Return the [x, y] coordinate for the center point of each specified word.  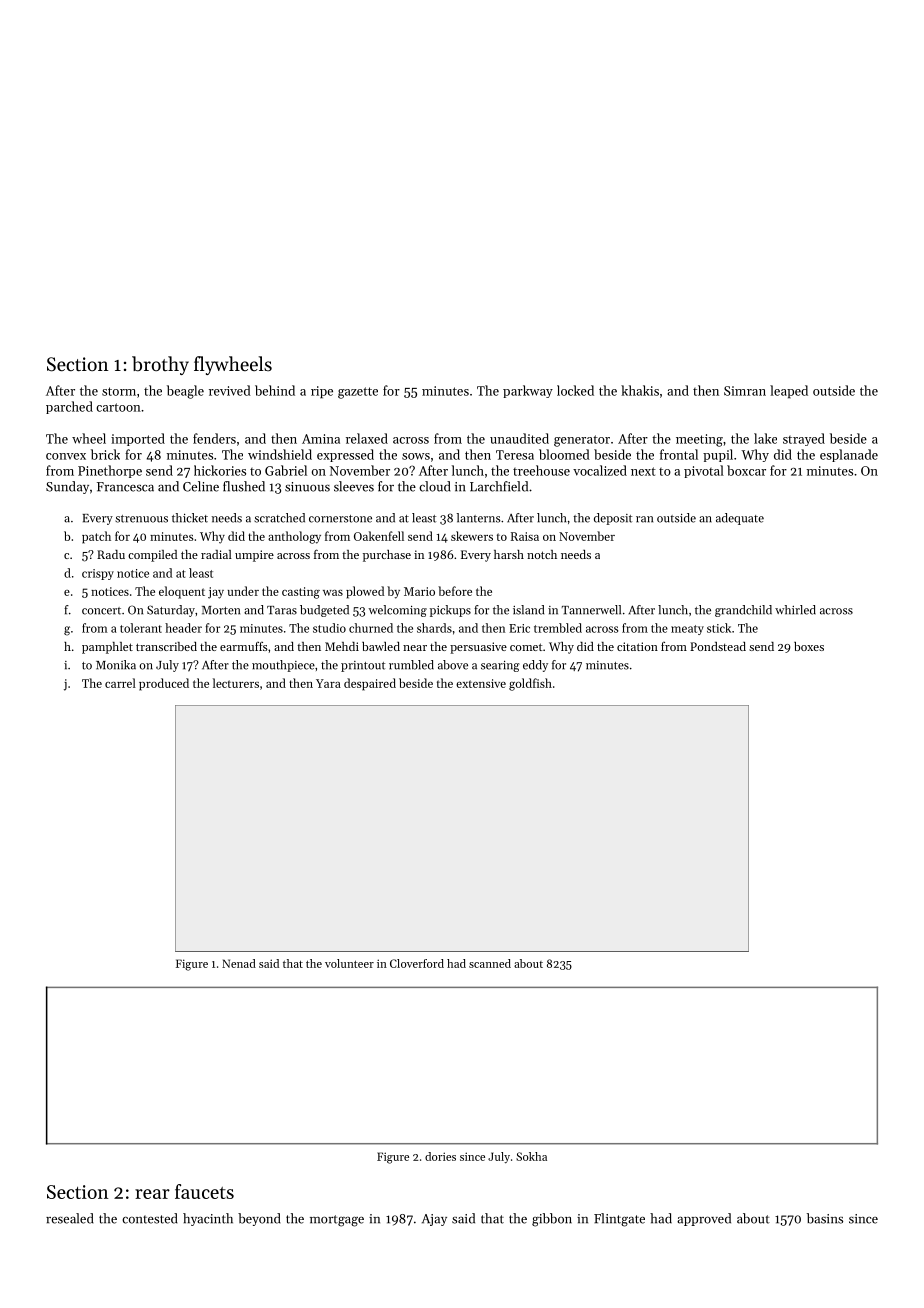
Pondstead [718, 646]
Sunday [67, 487]
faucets [204, 1191]
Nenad [239, 963]
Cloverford [417, 963]
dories [440, 1156]
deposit [613, 519]
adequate [740, 519]
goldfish [530, 684]
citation [637, 646]
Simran [745, 391]
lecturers [236, 683]
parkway [528, 391]
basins [825, 1218]
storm [119, 391]
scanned [490, 963]
